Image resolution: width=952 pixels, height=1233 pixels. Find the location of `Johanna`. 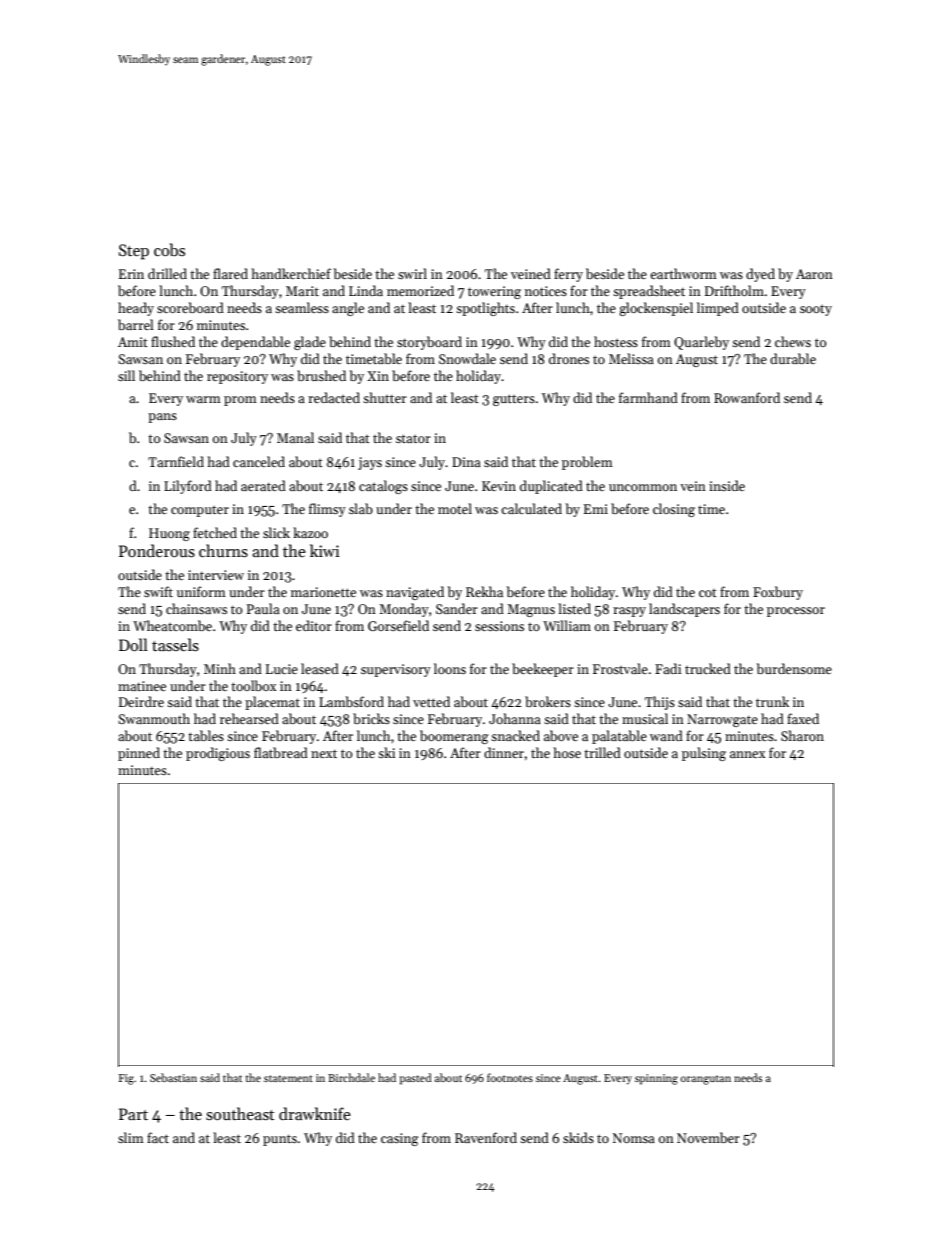

Johanna is located at coordinates (515, 718).
